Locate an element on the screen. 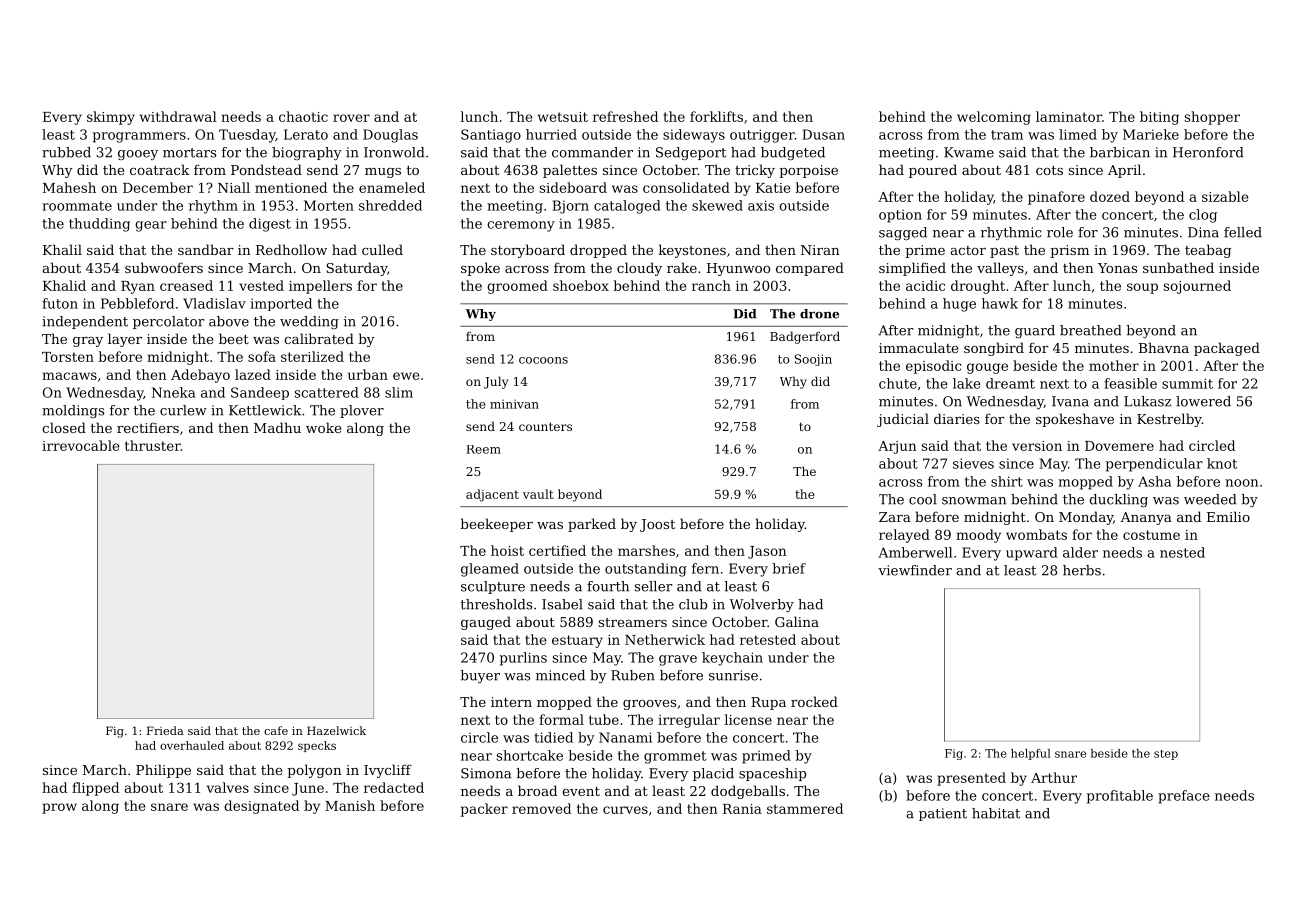 The height and width of the screenshot is (924, 1308). packaged is located at coordinates (1227, 349).
